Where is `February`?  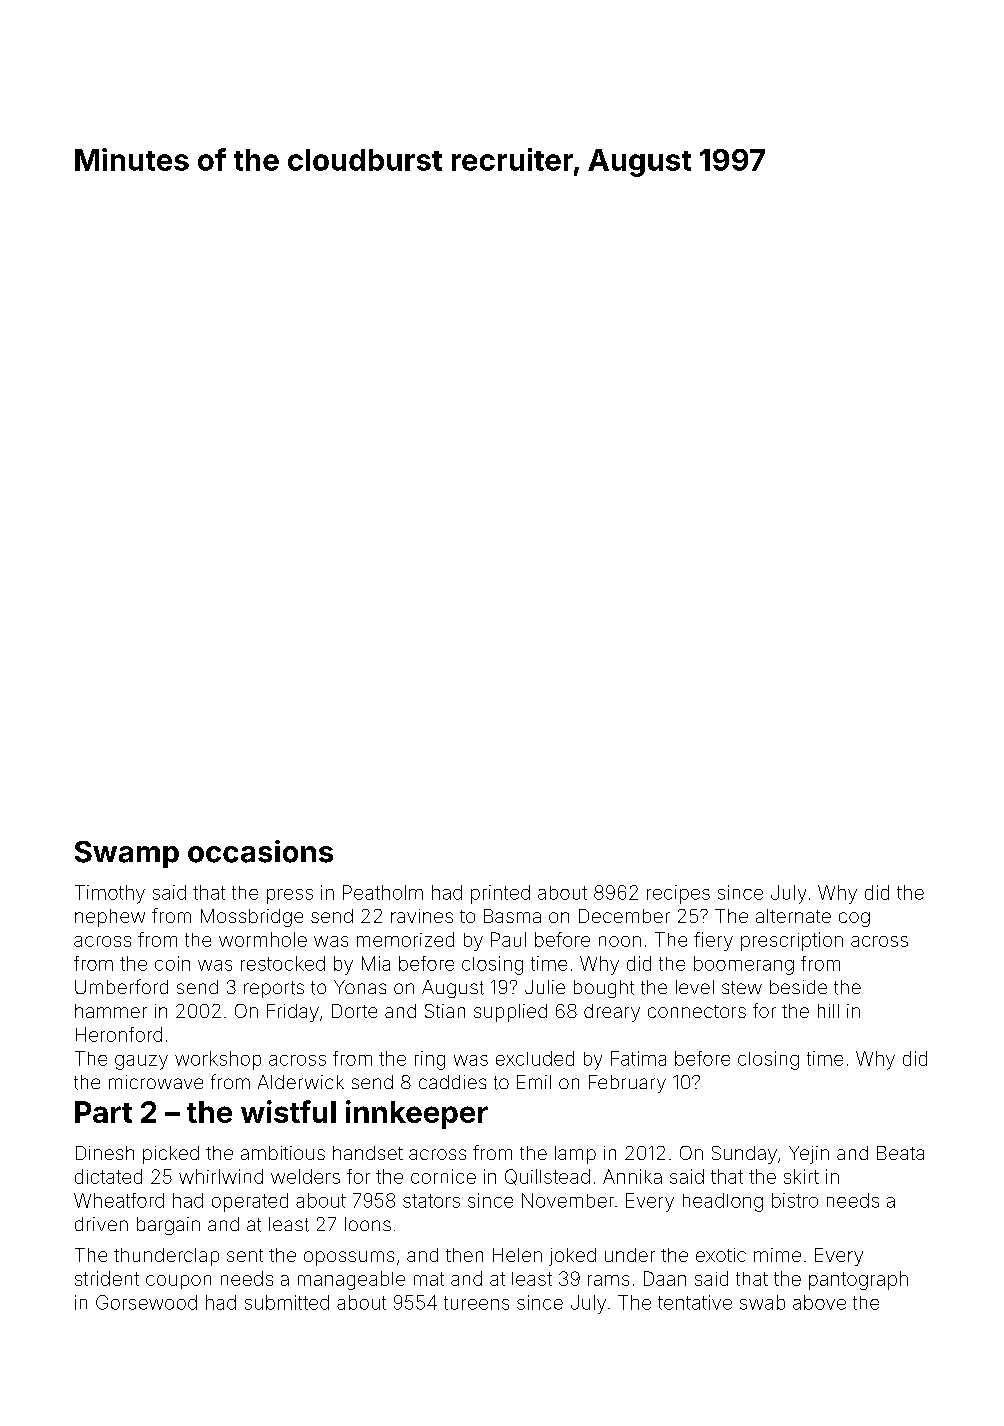 February is located at coordinates (627, 1084).
